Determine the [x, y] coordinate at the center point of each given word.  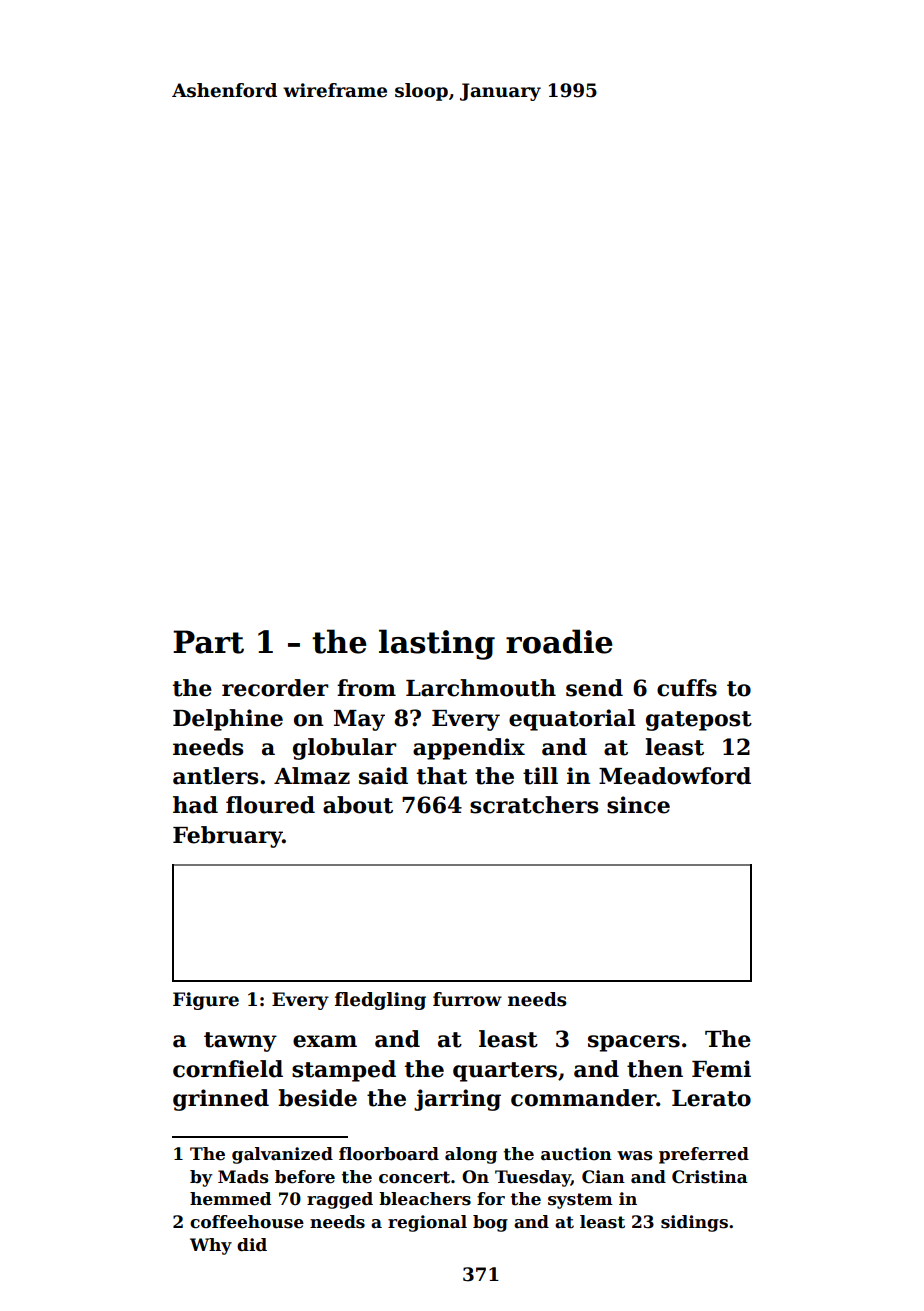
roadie [559, 641]
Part [208, 642]
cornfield [228, 1069]
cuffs [687, 688]
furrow [467, 999]
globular [345, 749]
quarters [505, 1072]
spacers [634, 1043]
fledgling [380, 1001]
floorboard [389, 1154]
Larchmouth [481, 688]
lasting [437, 644]
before [305, 1177]
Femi [721, 1069]
